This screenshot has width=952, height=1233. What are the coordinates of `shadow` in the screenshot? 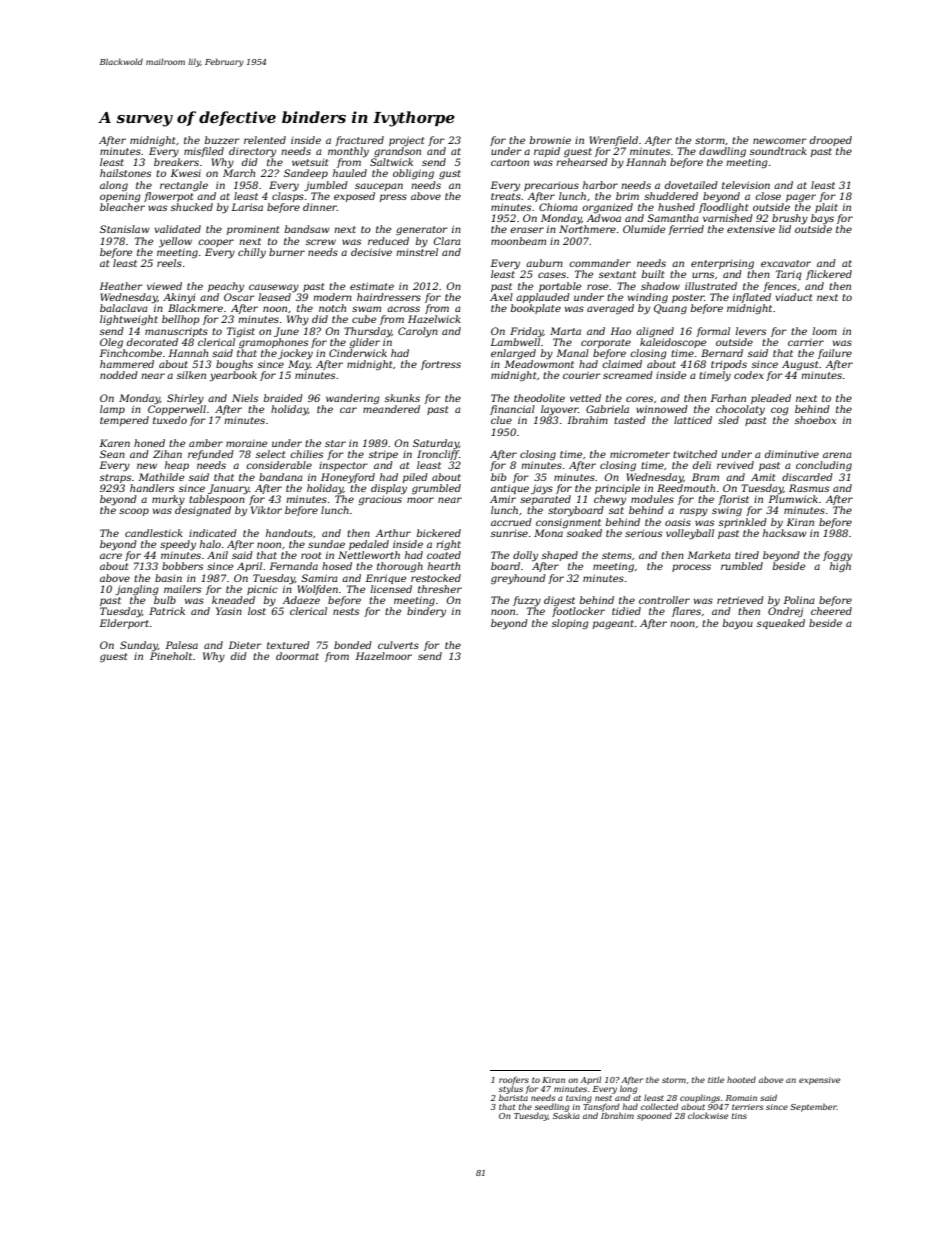 It's located at (660, 286).
